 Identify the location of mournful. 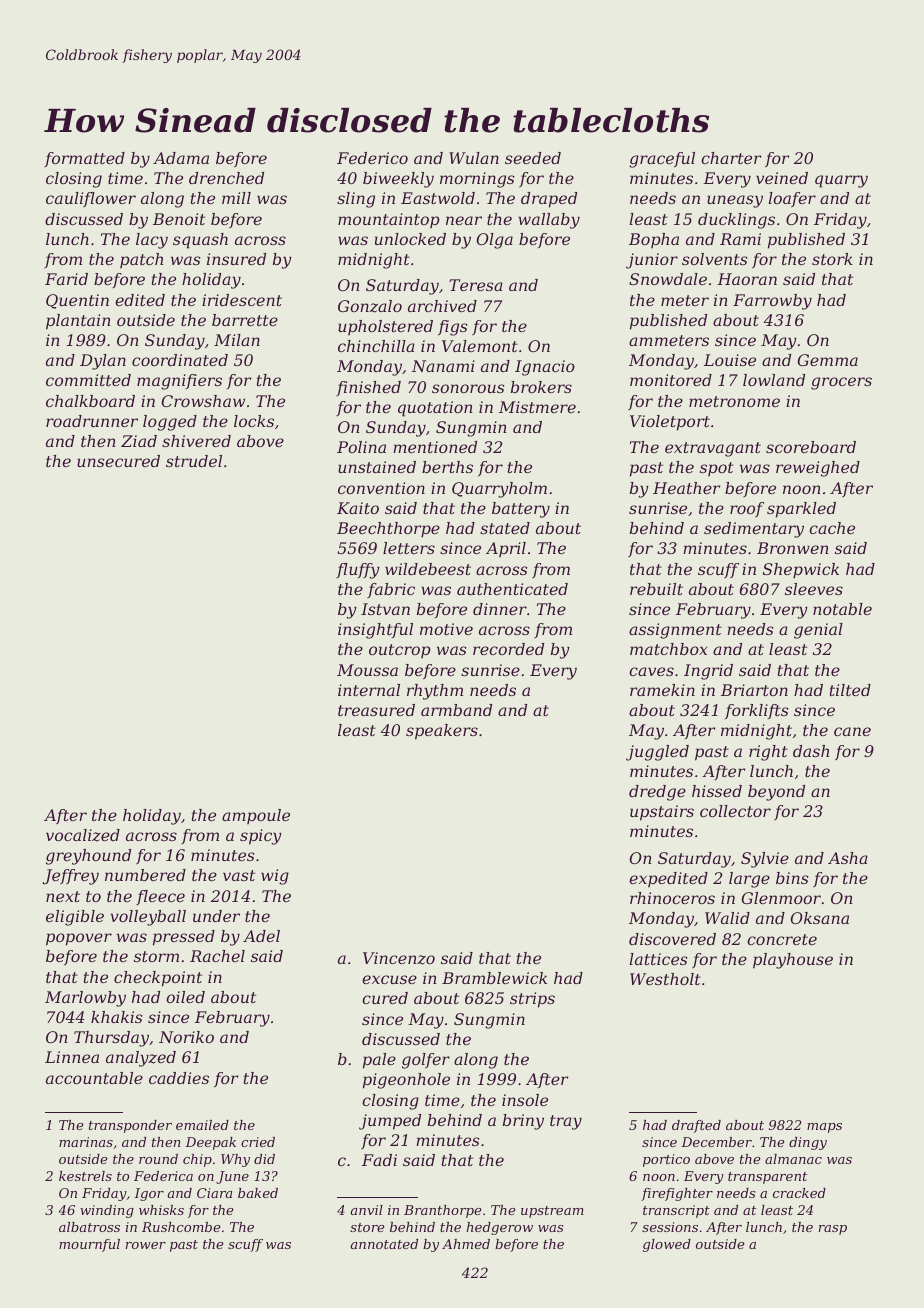
(89, 1245).
